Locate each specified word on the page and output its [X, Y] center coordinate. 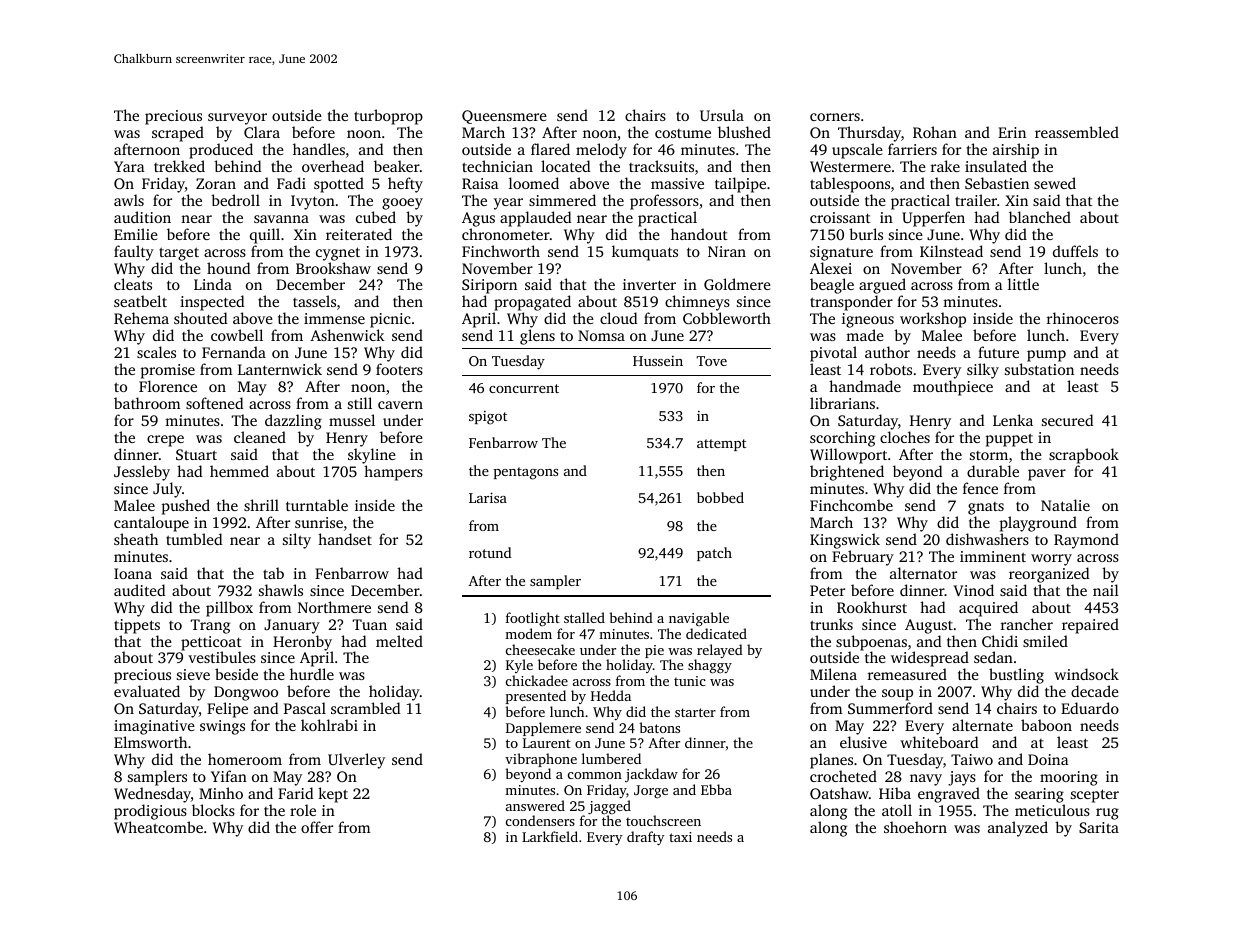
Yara [129, 166]
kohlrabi [329, 725]
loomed [534, 183]
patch [714, 554]
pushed [186, 507]
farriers [912, 149]
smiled [1045, 641]
